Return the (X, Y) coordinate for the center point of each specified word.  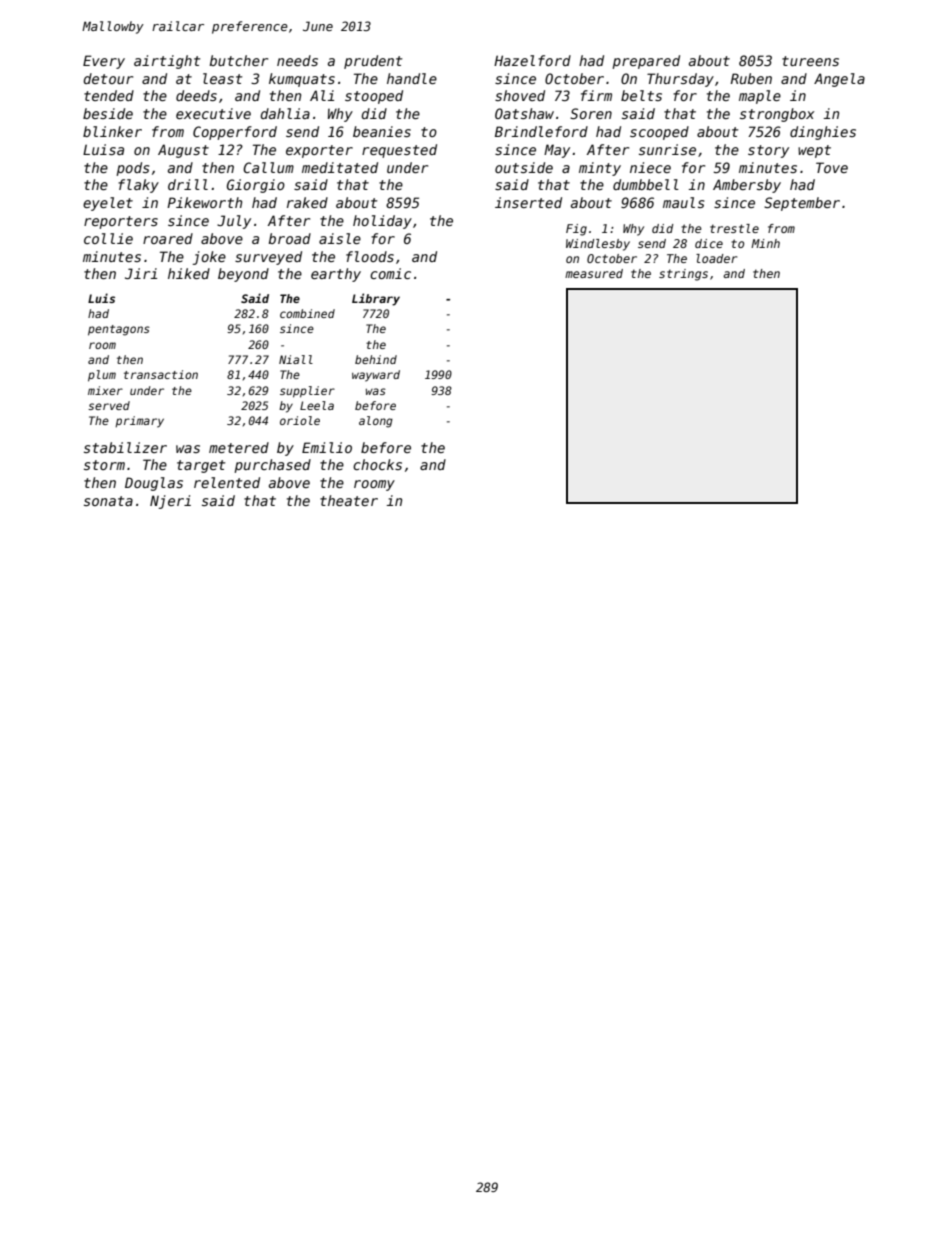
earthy (336, 275)
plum (102, 376)
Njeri (170, 502)
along (376, 422)
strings (683, 275)
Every (104, 62)
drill (188, 184)
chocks (377, 464)
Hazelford (532, 60)
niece (650, 167)
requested (399, 151)
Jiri (141, 273)
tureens (810, 61)
